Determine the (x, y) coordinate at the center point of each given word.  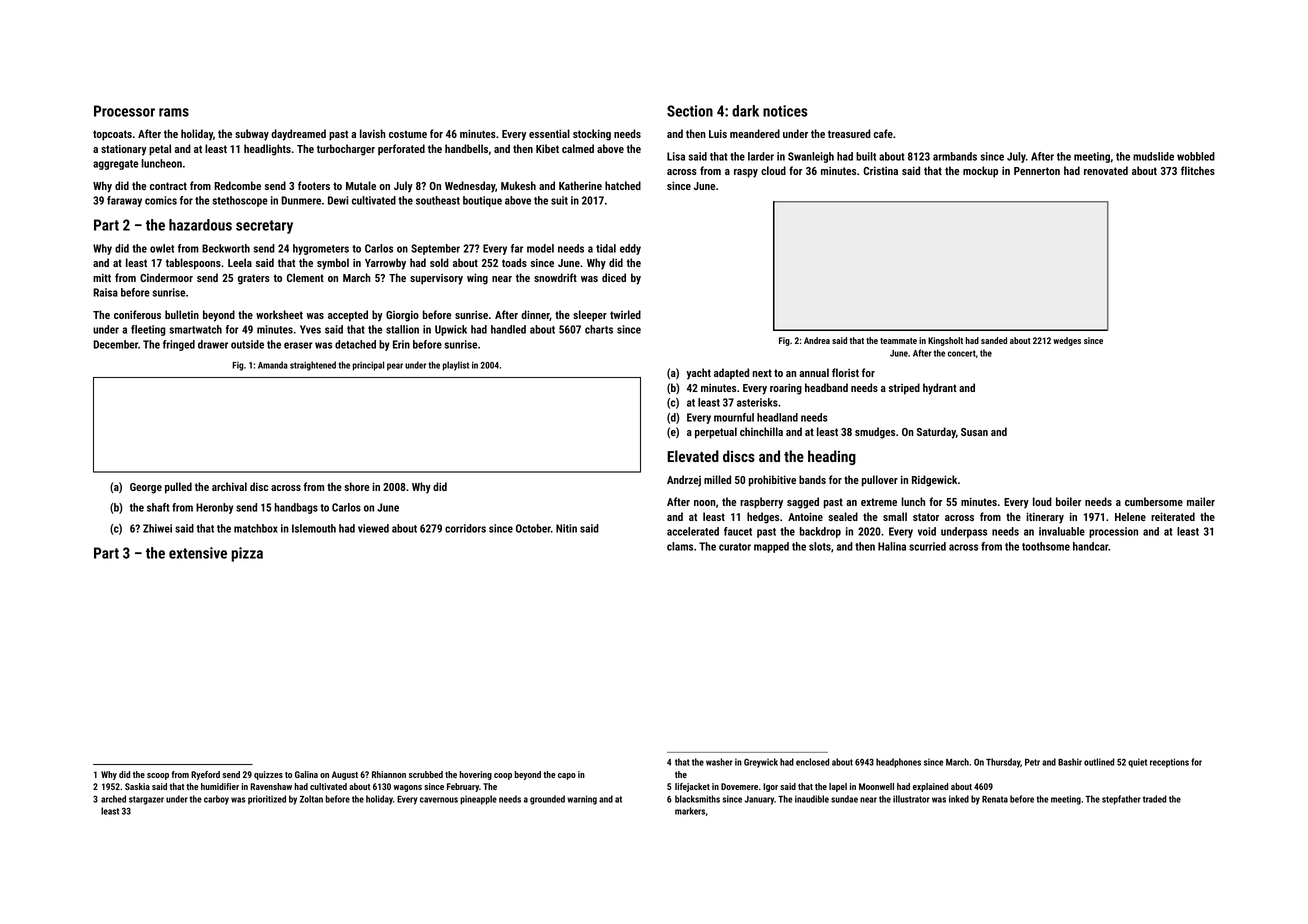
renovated (1106, 170)
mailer (1201, 501)
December (115, 344)
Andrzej (684, 481)
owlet (162, 248)
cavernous (439, 800)
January (759, 800)
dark (745, 111)
